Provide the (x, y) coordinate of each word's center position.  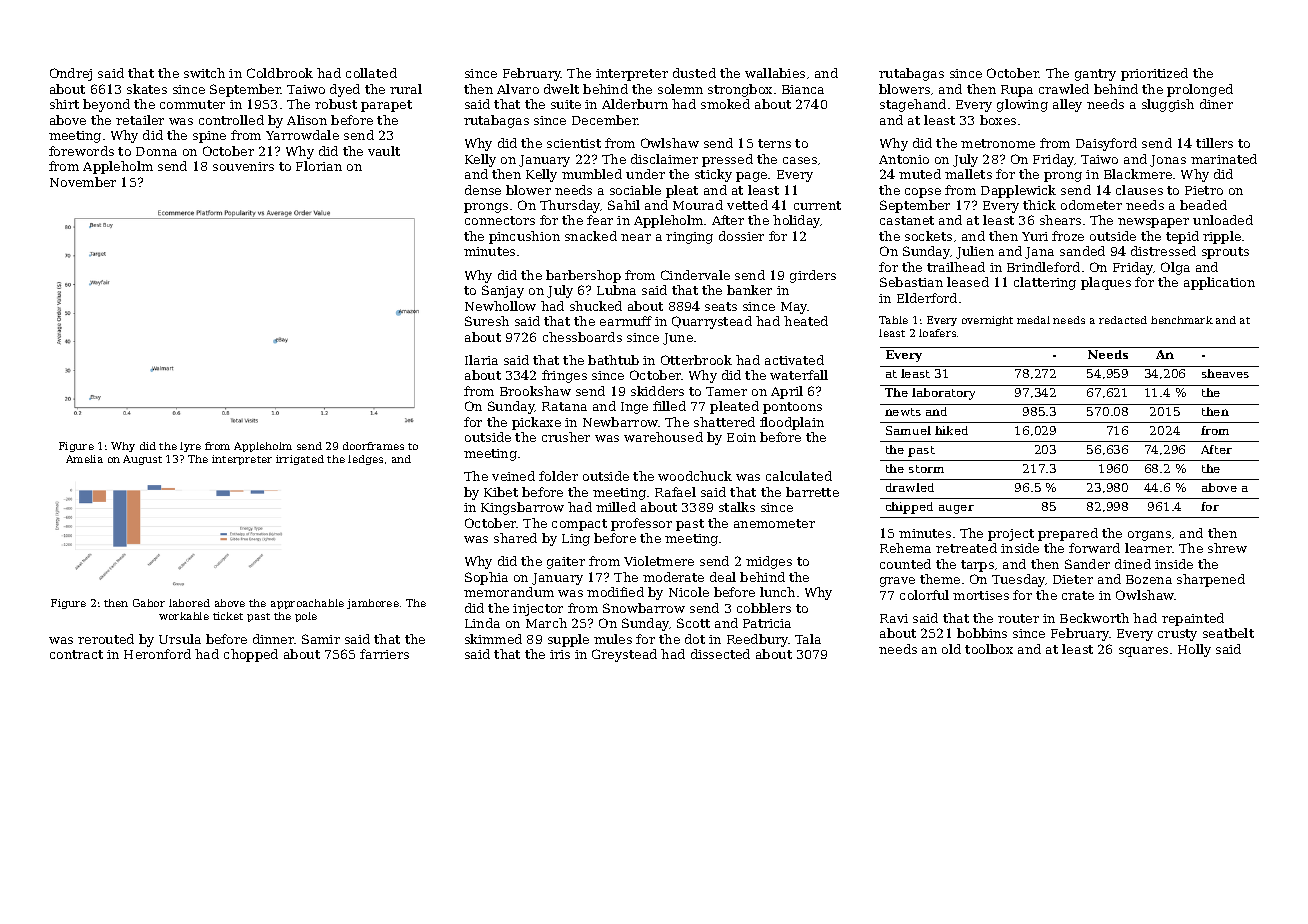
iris (560, 654)
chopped (251, 655)
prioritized (1154, 74)
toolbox (989, 649)
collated (371, 73)
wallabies (775, 73)
